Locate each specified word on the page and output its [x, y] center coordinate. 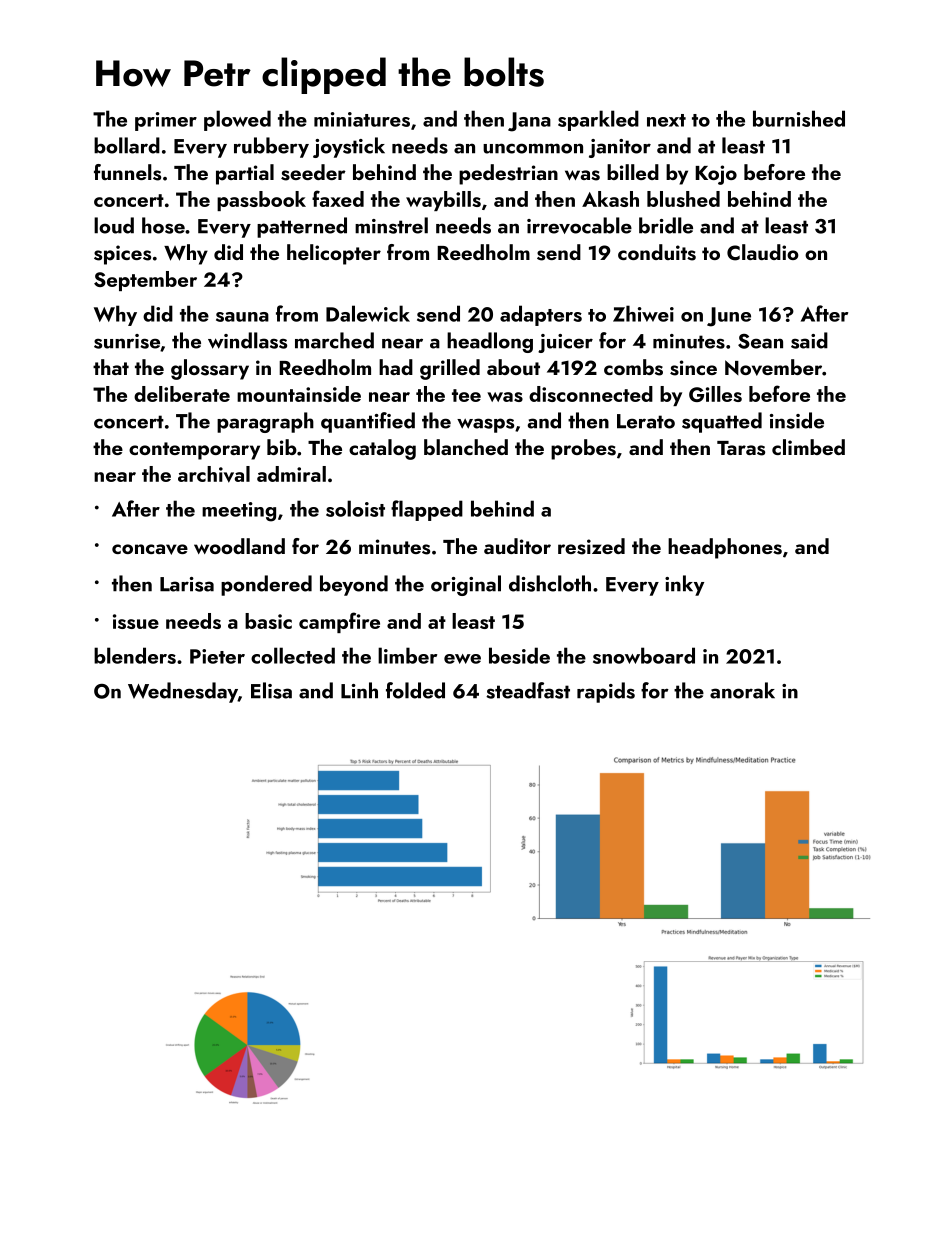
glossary [210, 369]
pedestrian [508, 174]
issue [136, 621]
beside [519, 655]
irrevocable [579, 225]
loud [114, 225]
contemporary [194, 451]
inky [684, 585]
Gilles [715, 394]
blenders [135, 655]
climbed [808, 447]
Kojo [716, 175]
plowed [237, 120]
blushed [683, 199]
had [396, 367]
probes [583, 449]
